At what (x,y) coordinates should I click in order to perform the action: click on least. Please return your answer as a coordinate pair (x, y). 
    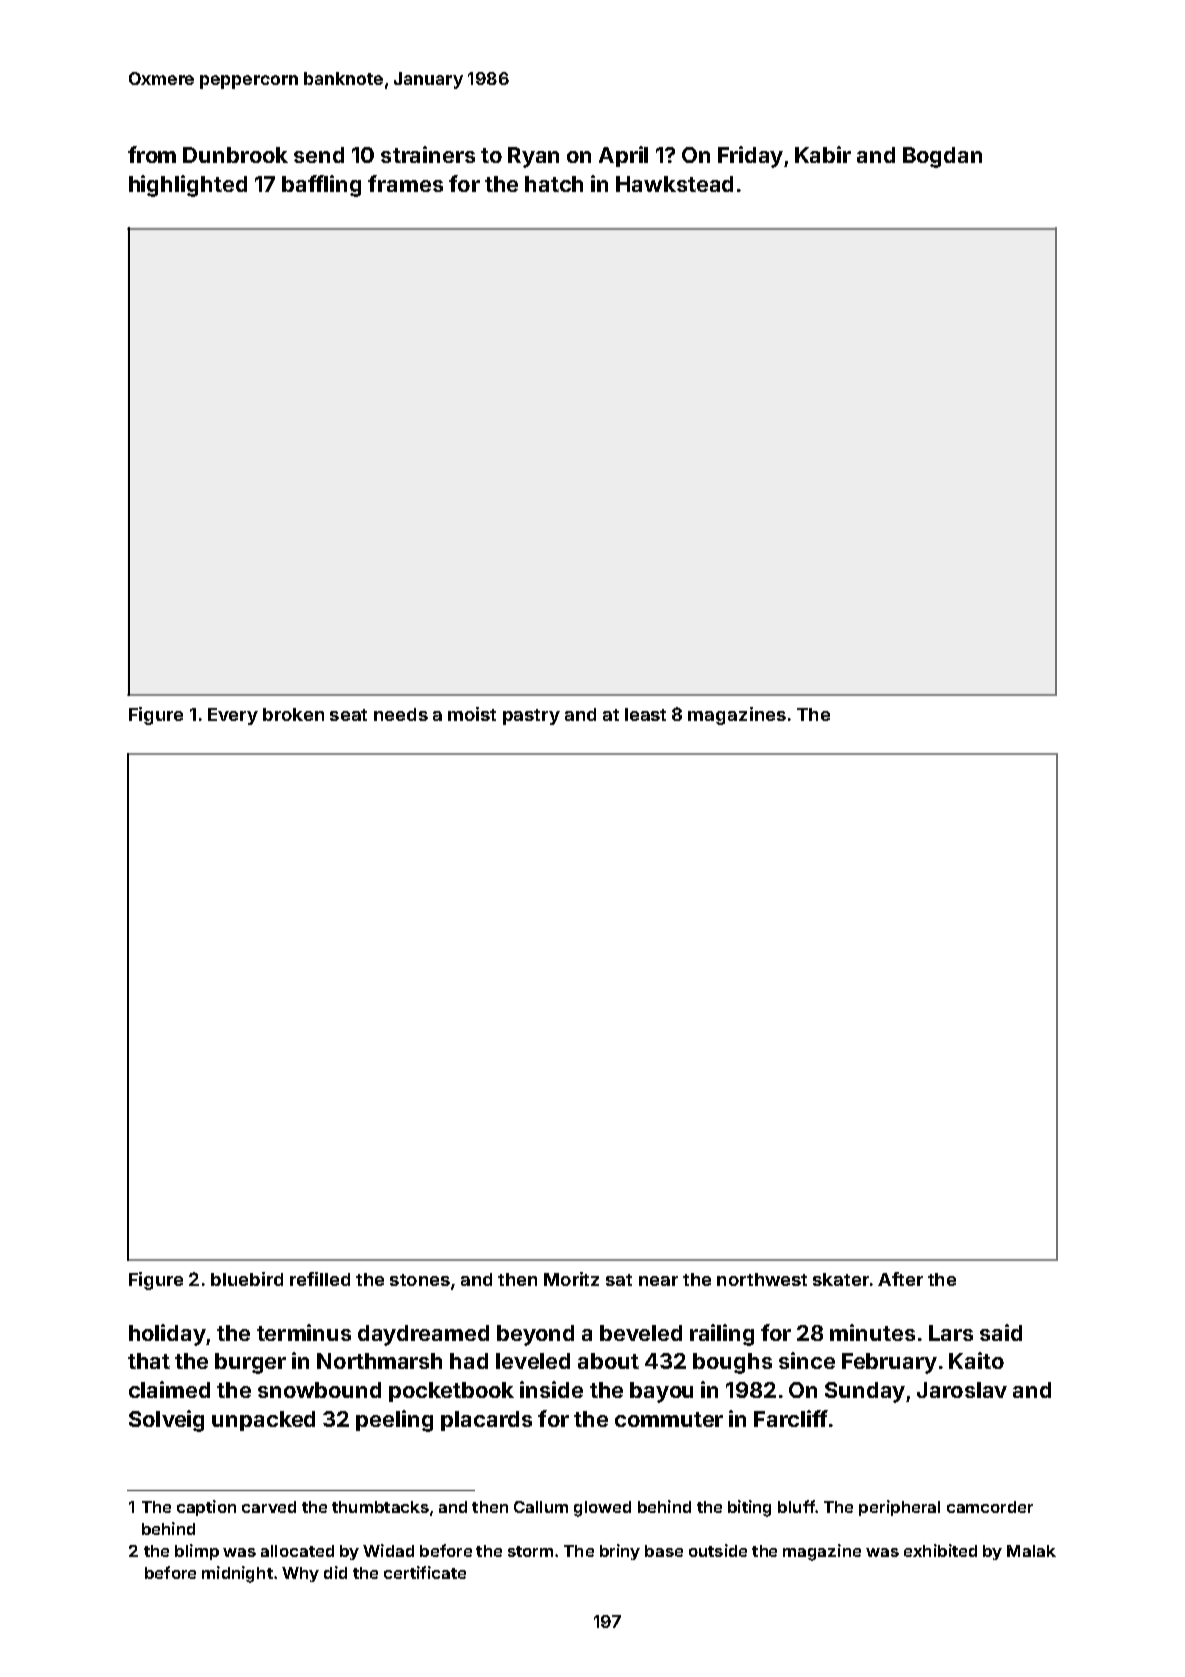
    Looking at the image, I should click on (645, 714).
